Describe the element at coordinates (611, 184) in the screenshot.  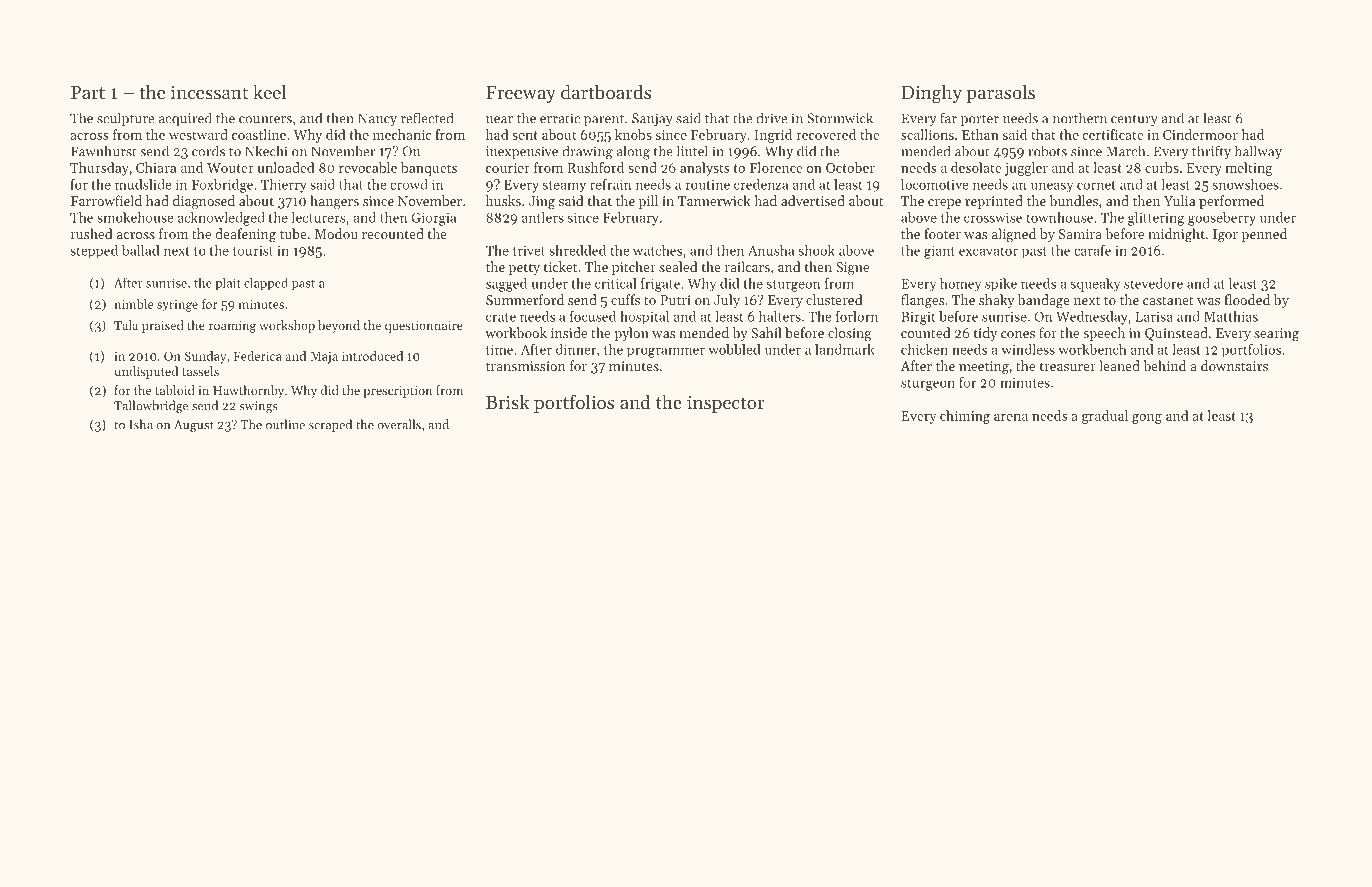
I see `refrain` at that location.
